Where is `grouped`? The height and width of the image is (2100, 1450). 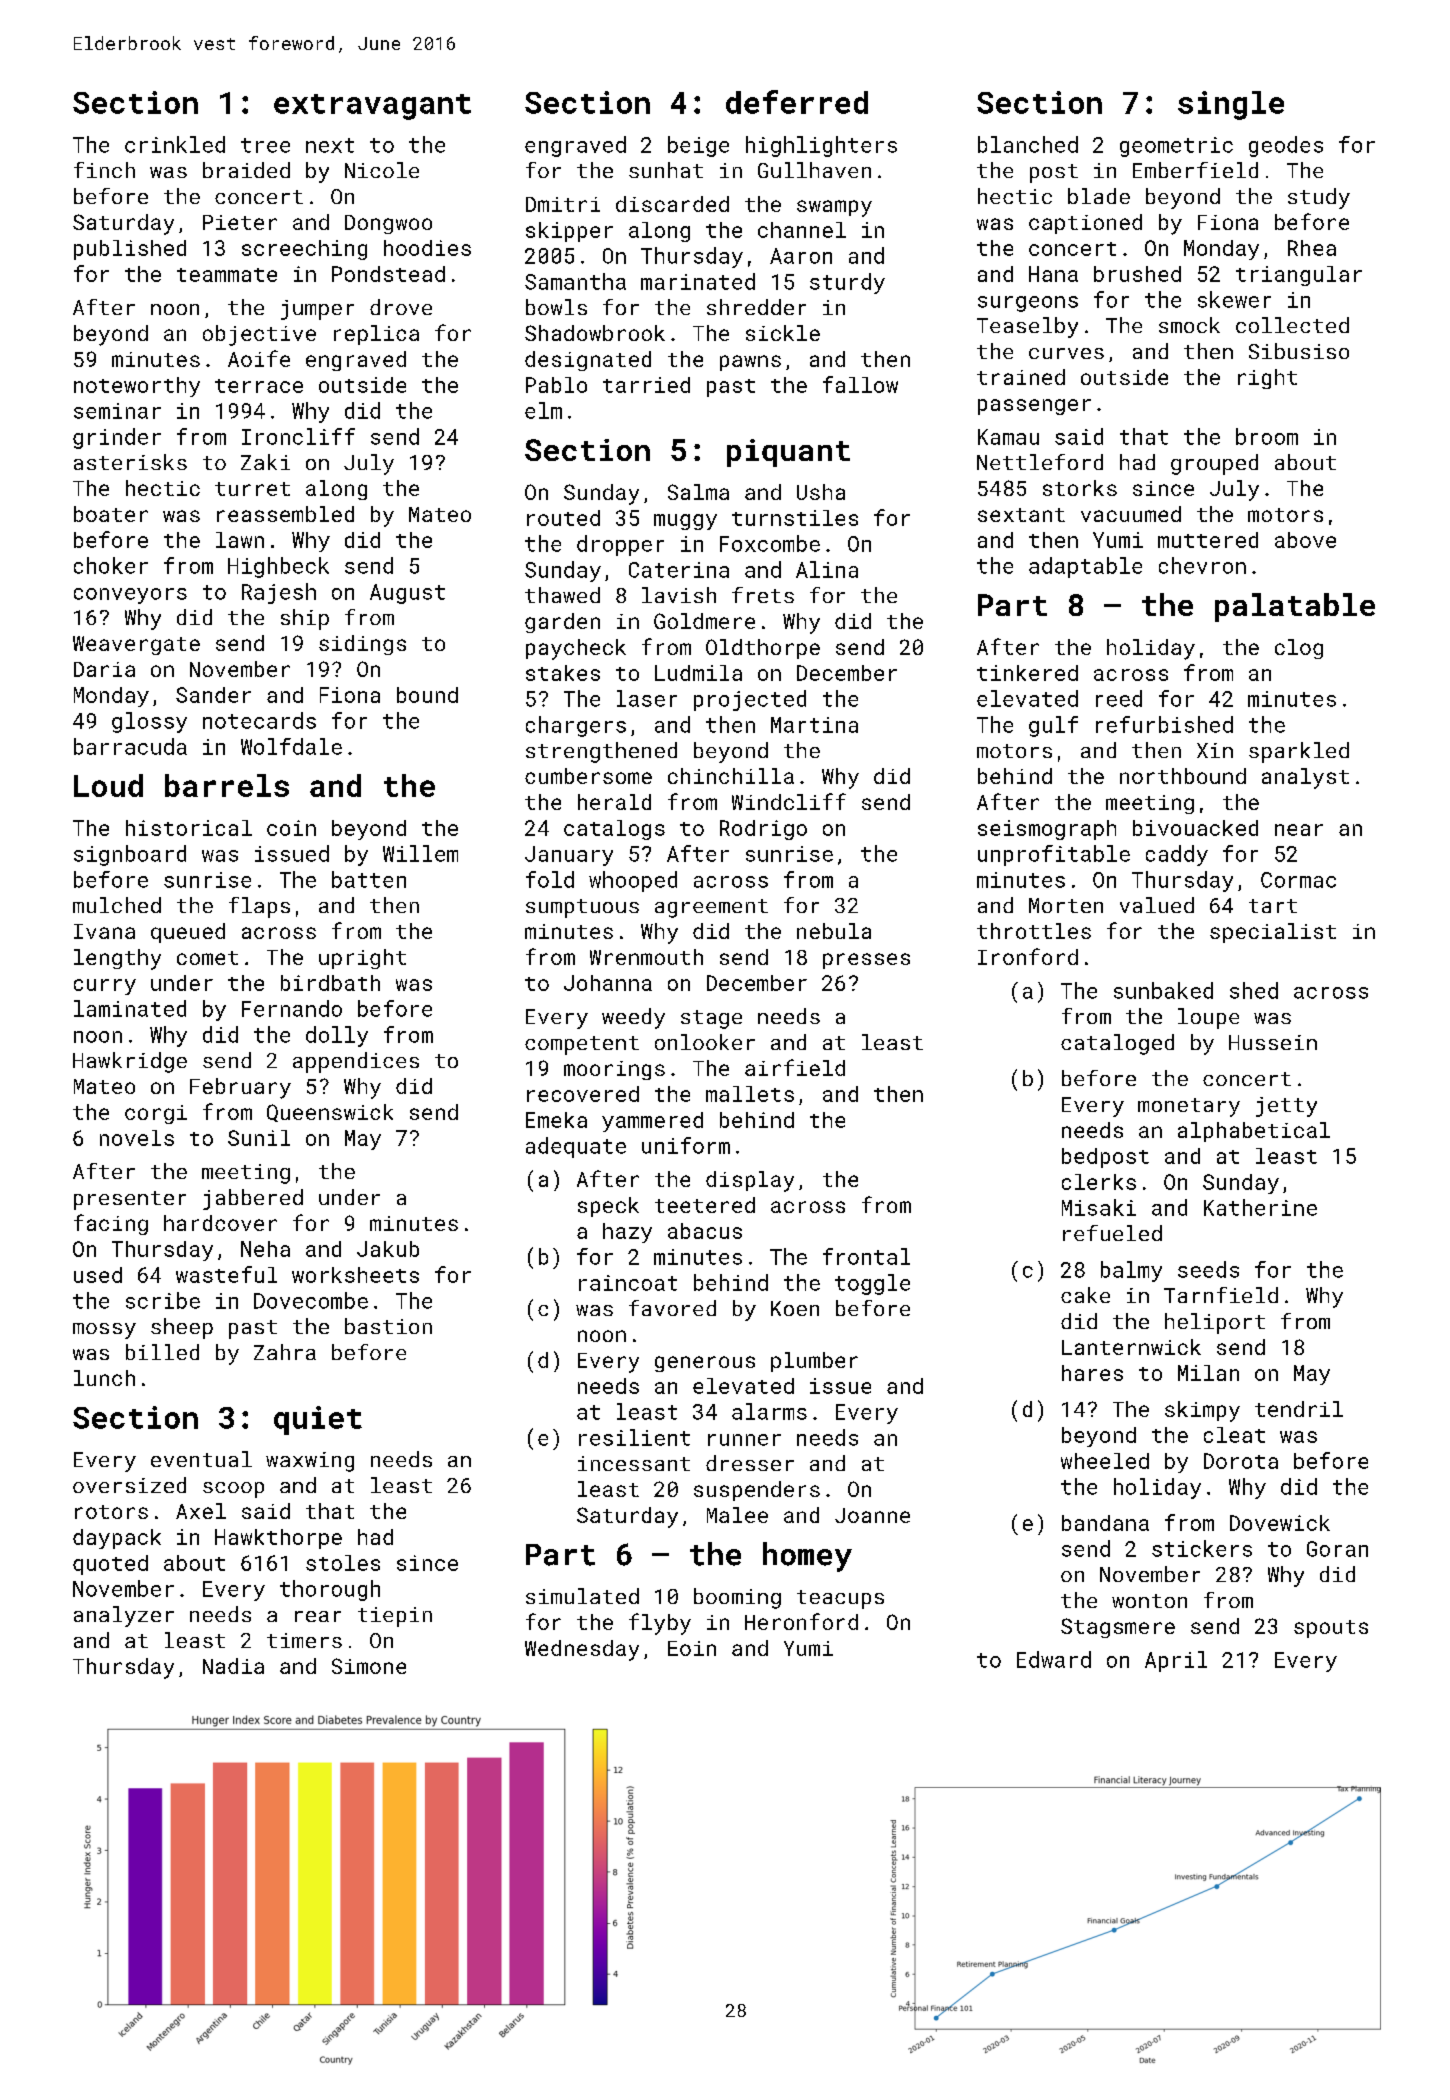
grouped is located at coordinates (1214, 464).
